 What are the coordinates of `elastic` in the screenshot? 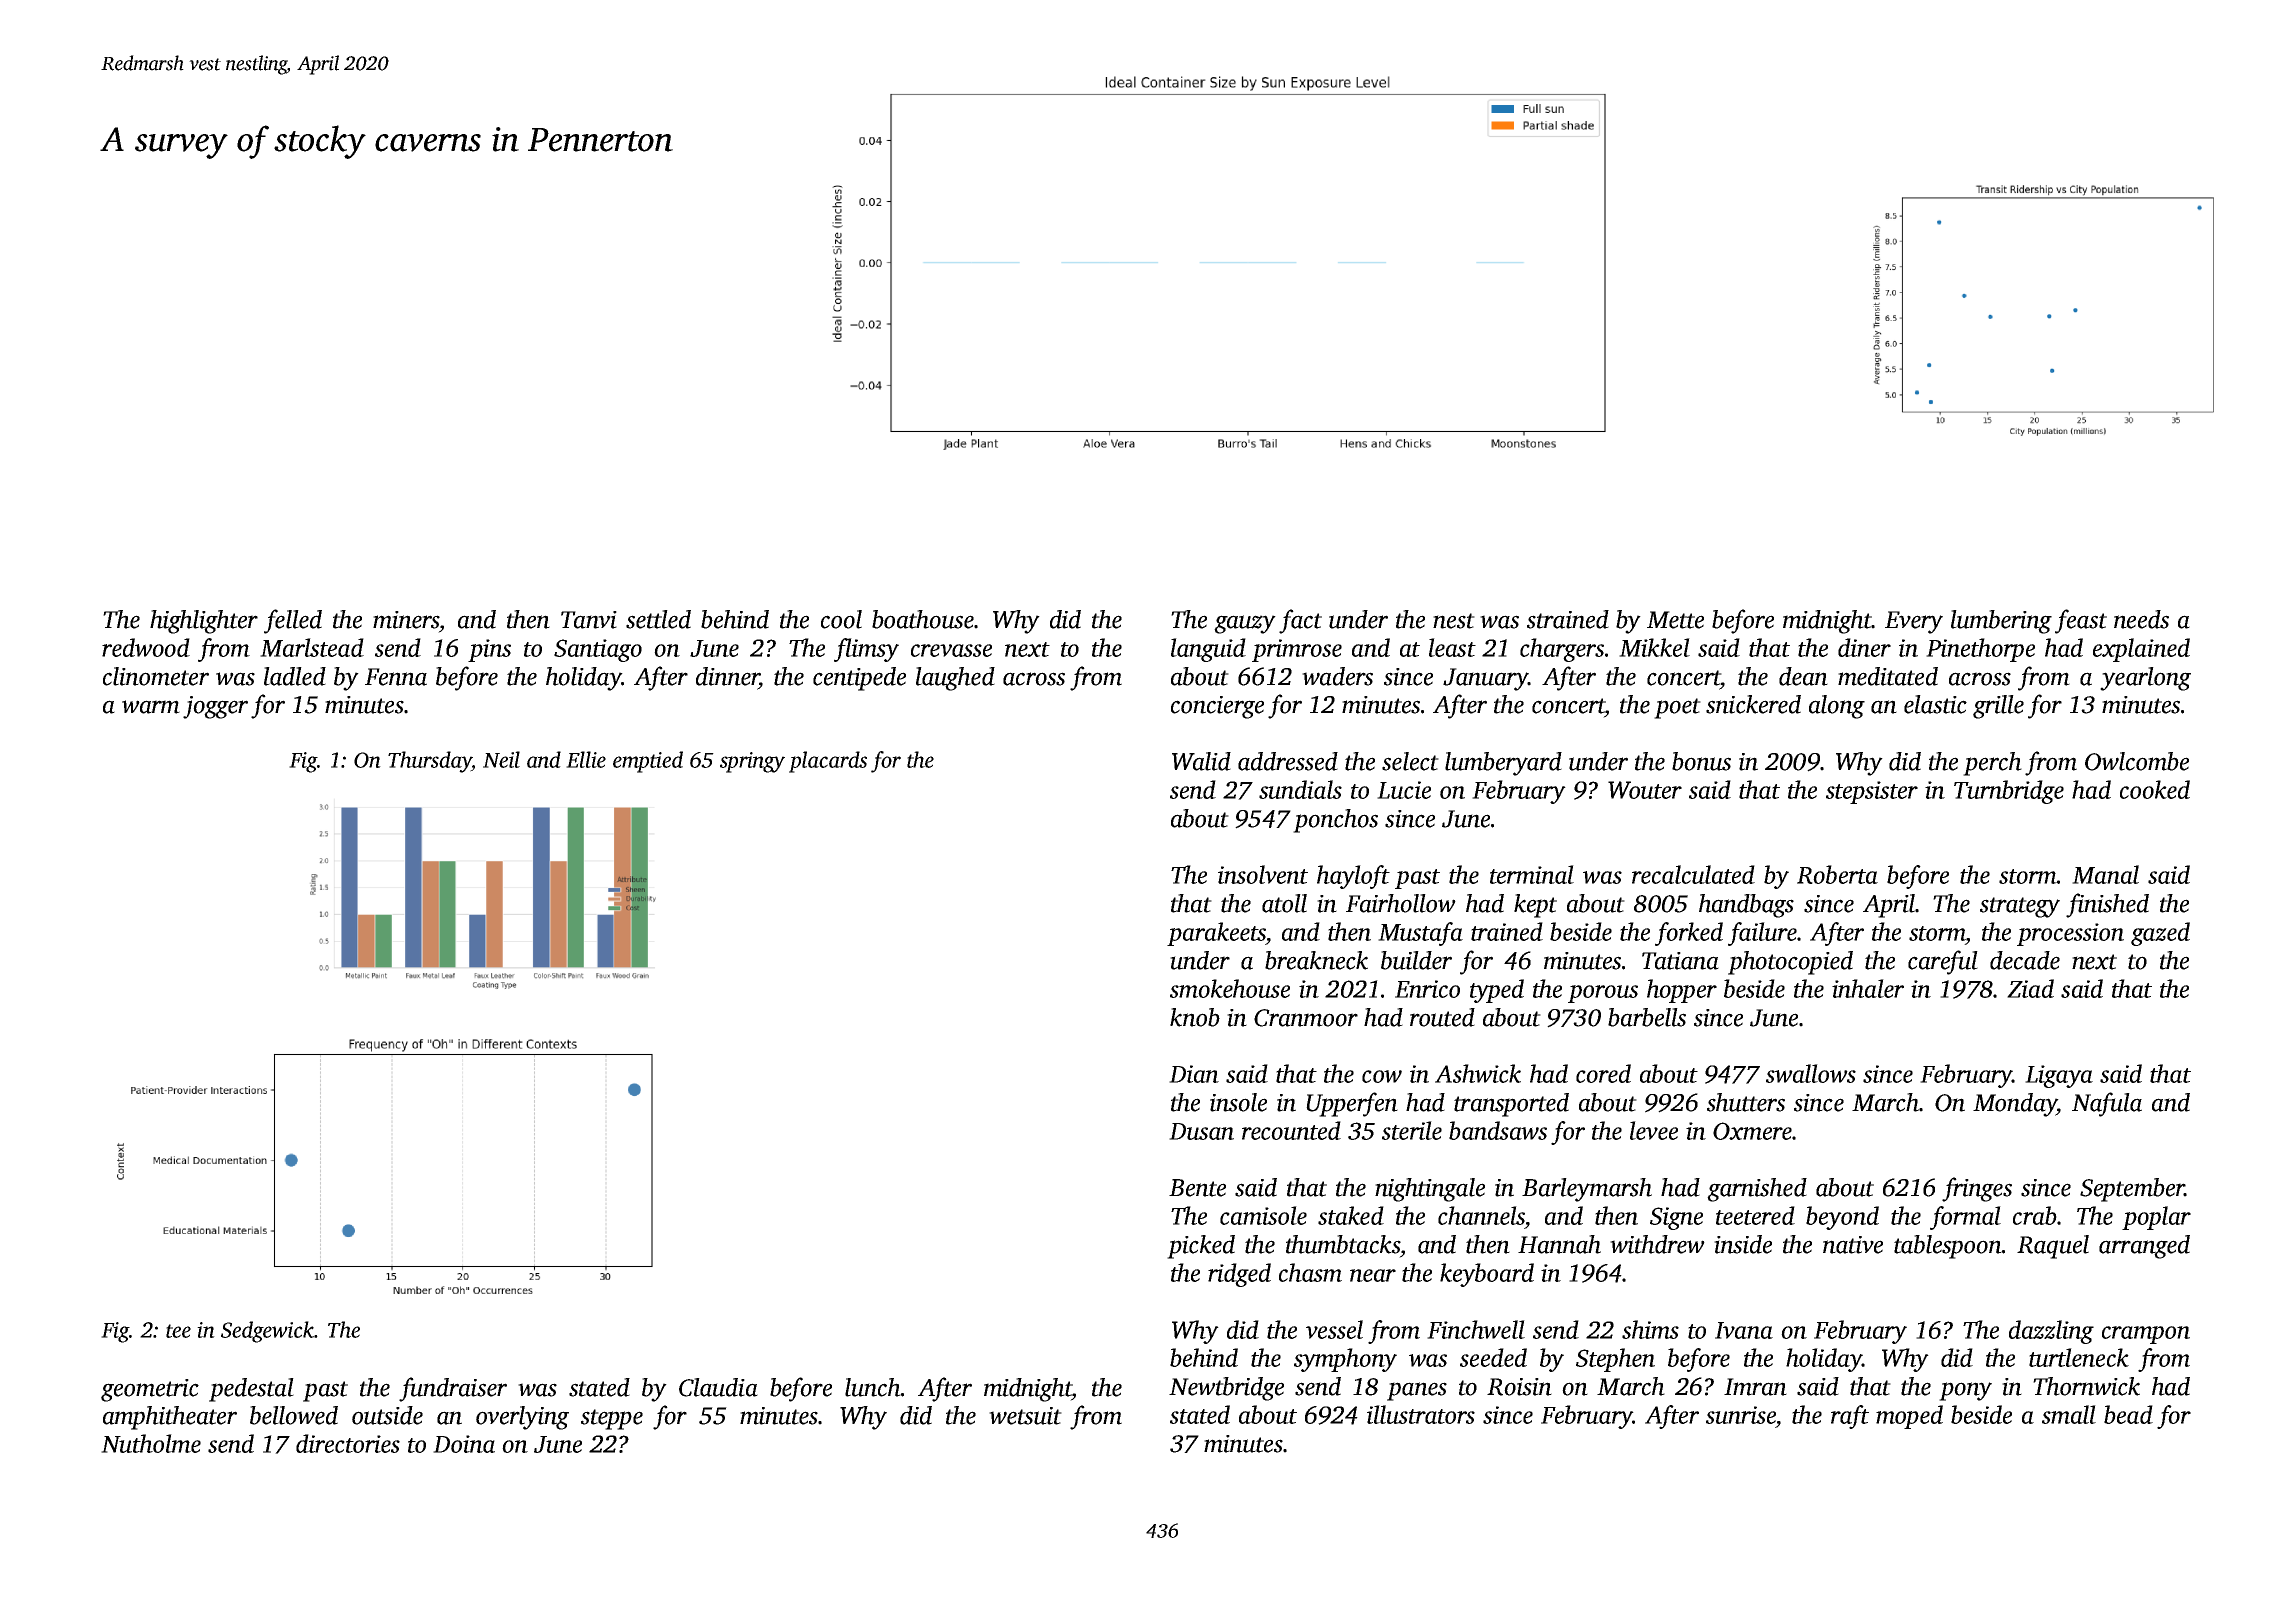 It's located at (1935, 704).
